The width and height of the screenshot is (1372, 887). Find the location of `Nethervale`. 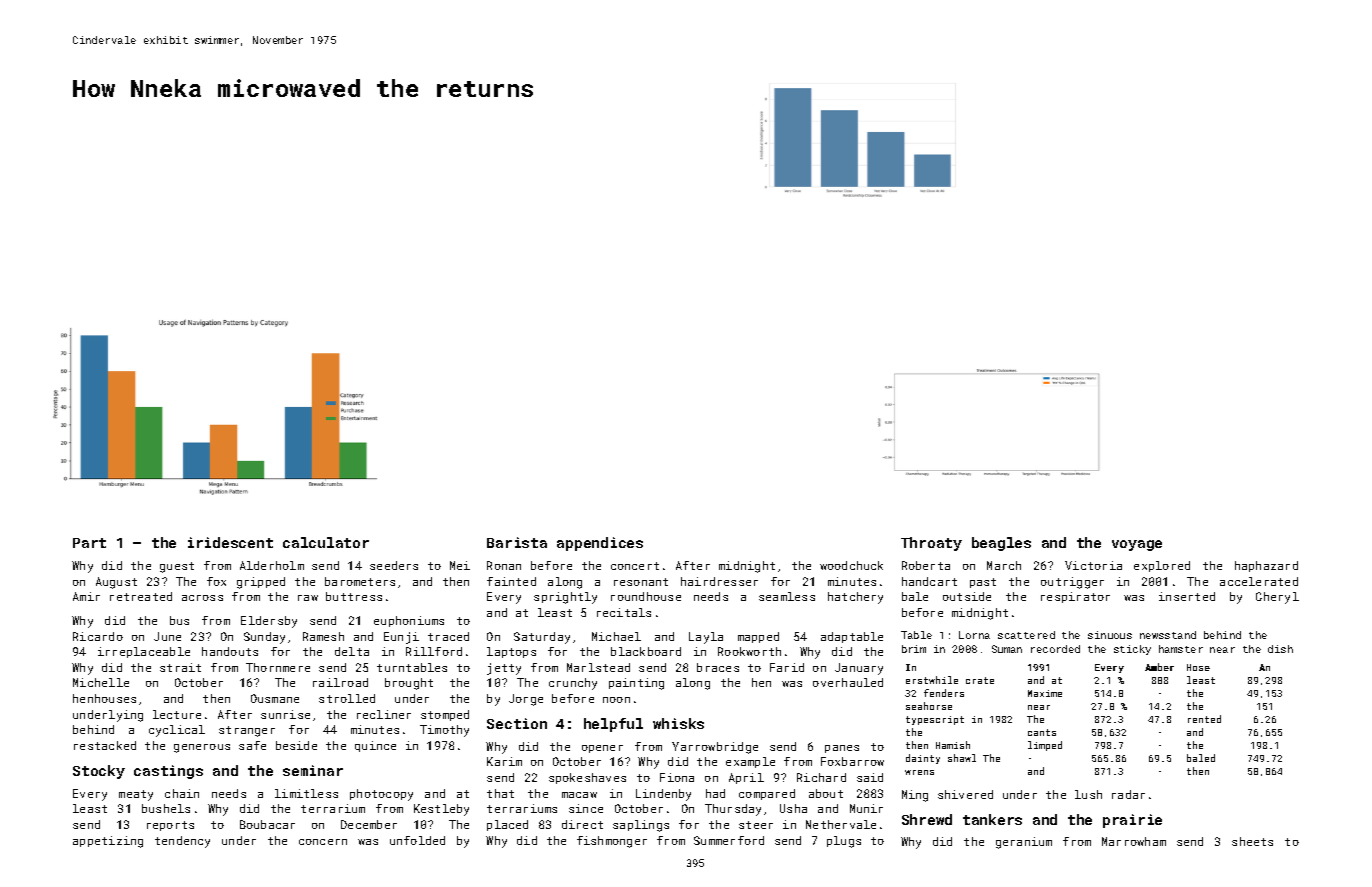

Nethervale is located at coordinates (841, 824).
